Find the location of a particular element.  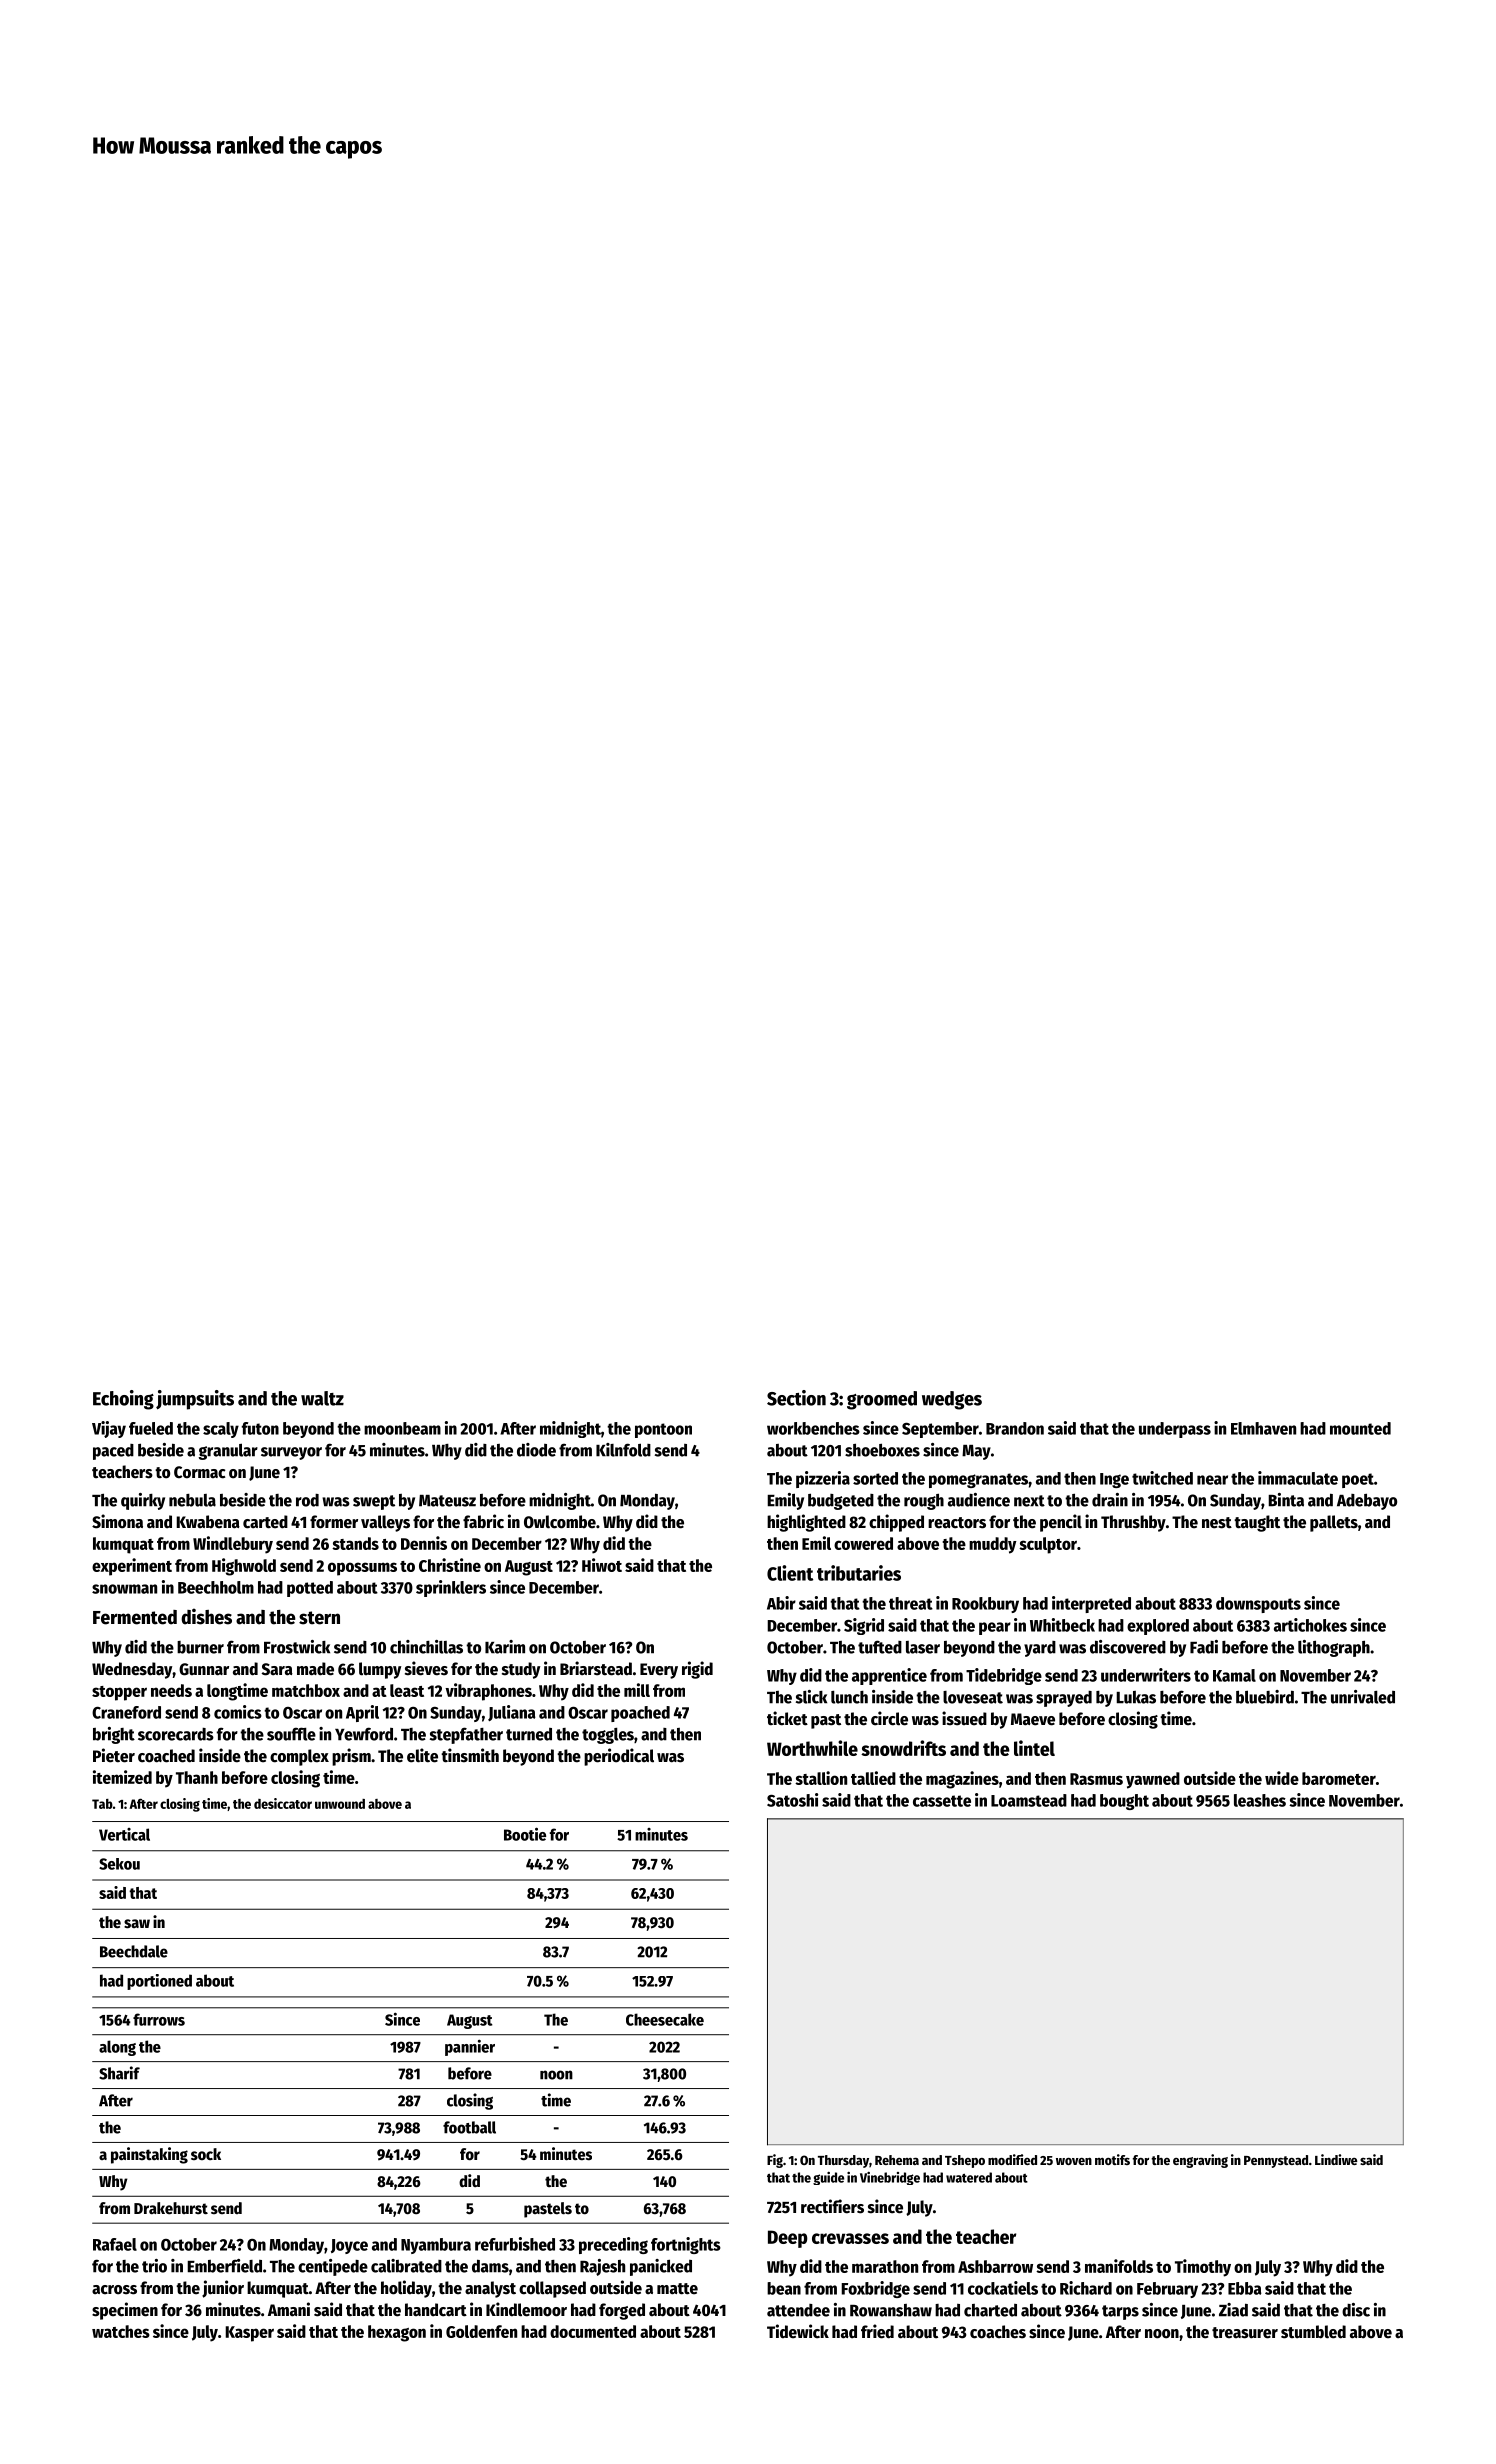

downspouts is located at coordinates (1258, 1605).
